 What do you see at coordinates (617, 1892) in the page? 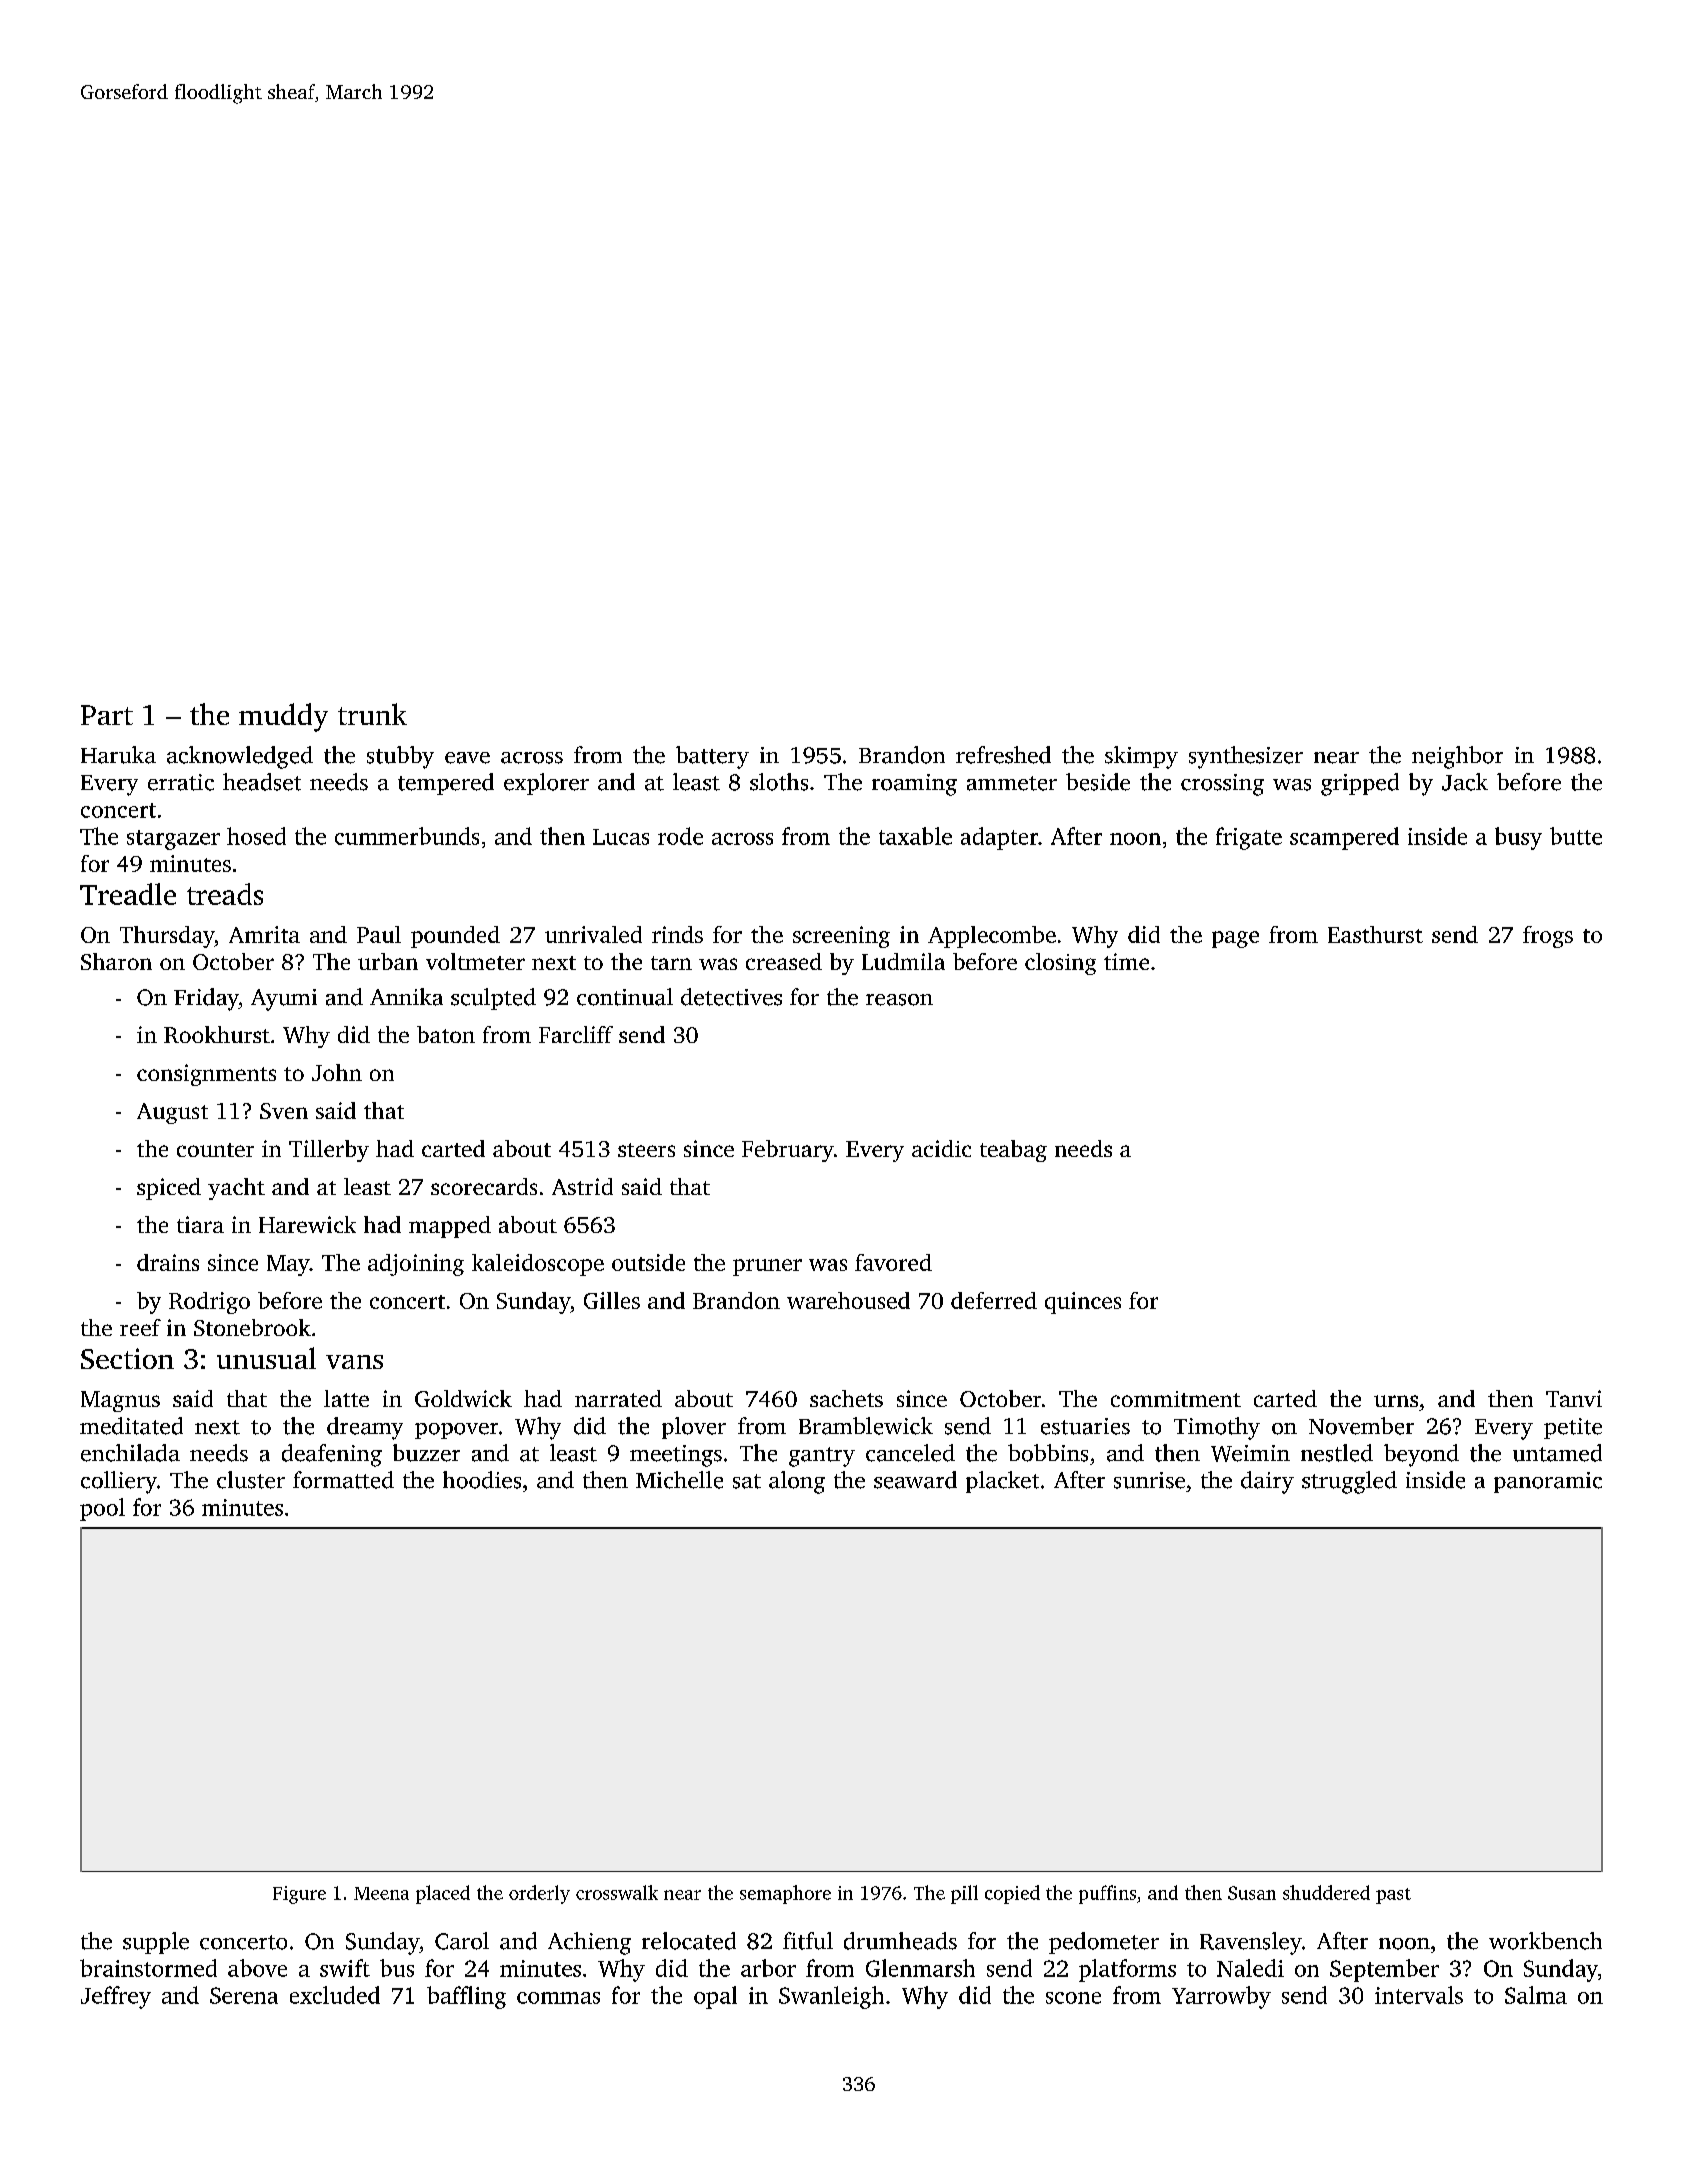
I see `crosswalk` at bounding box center [617, 1892].
